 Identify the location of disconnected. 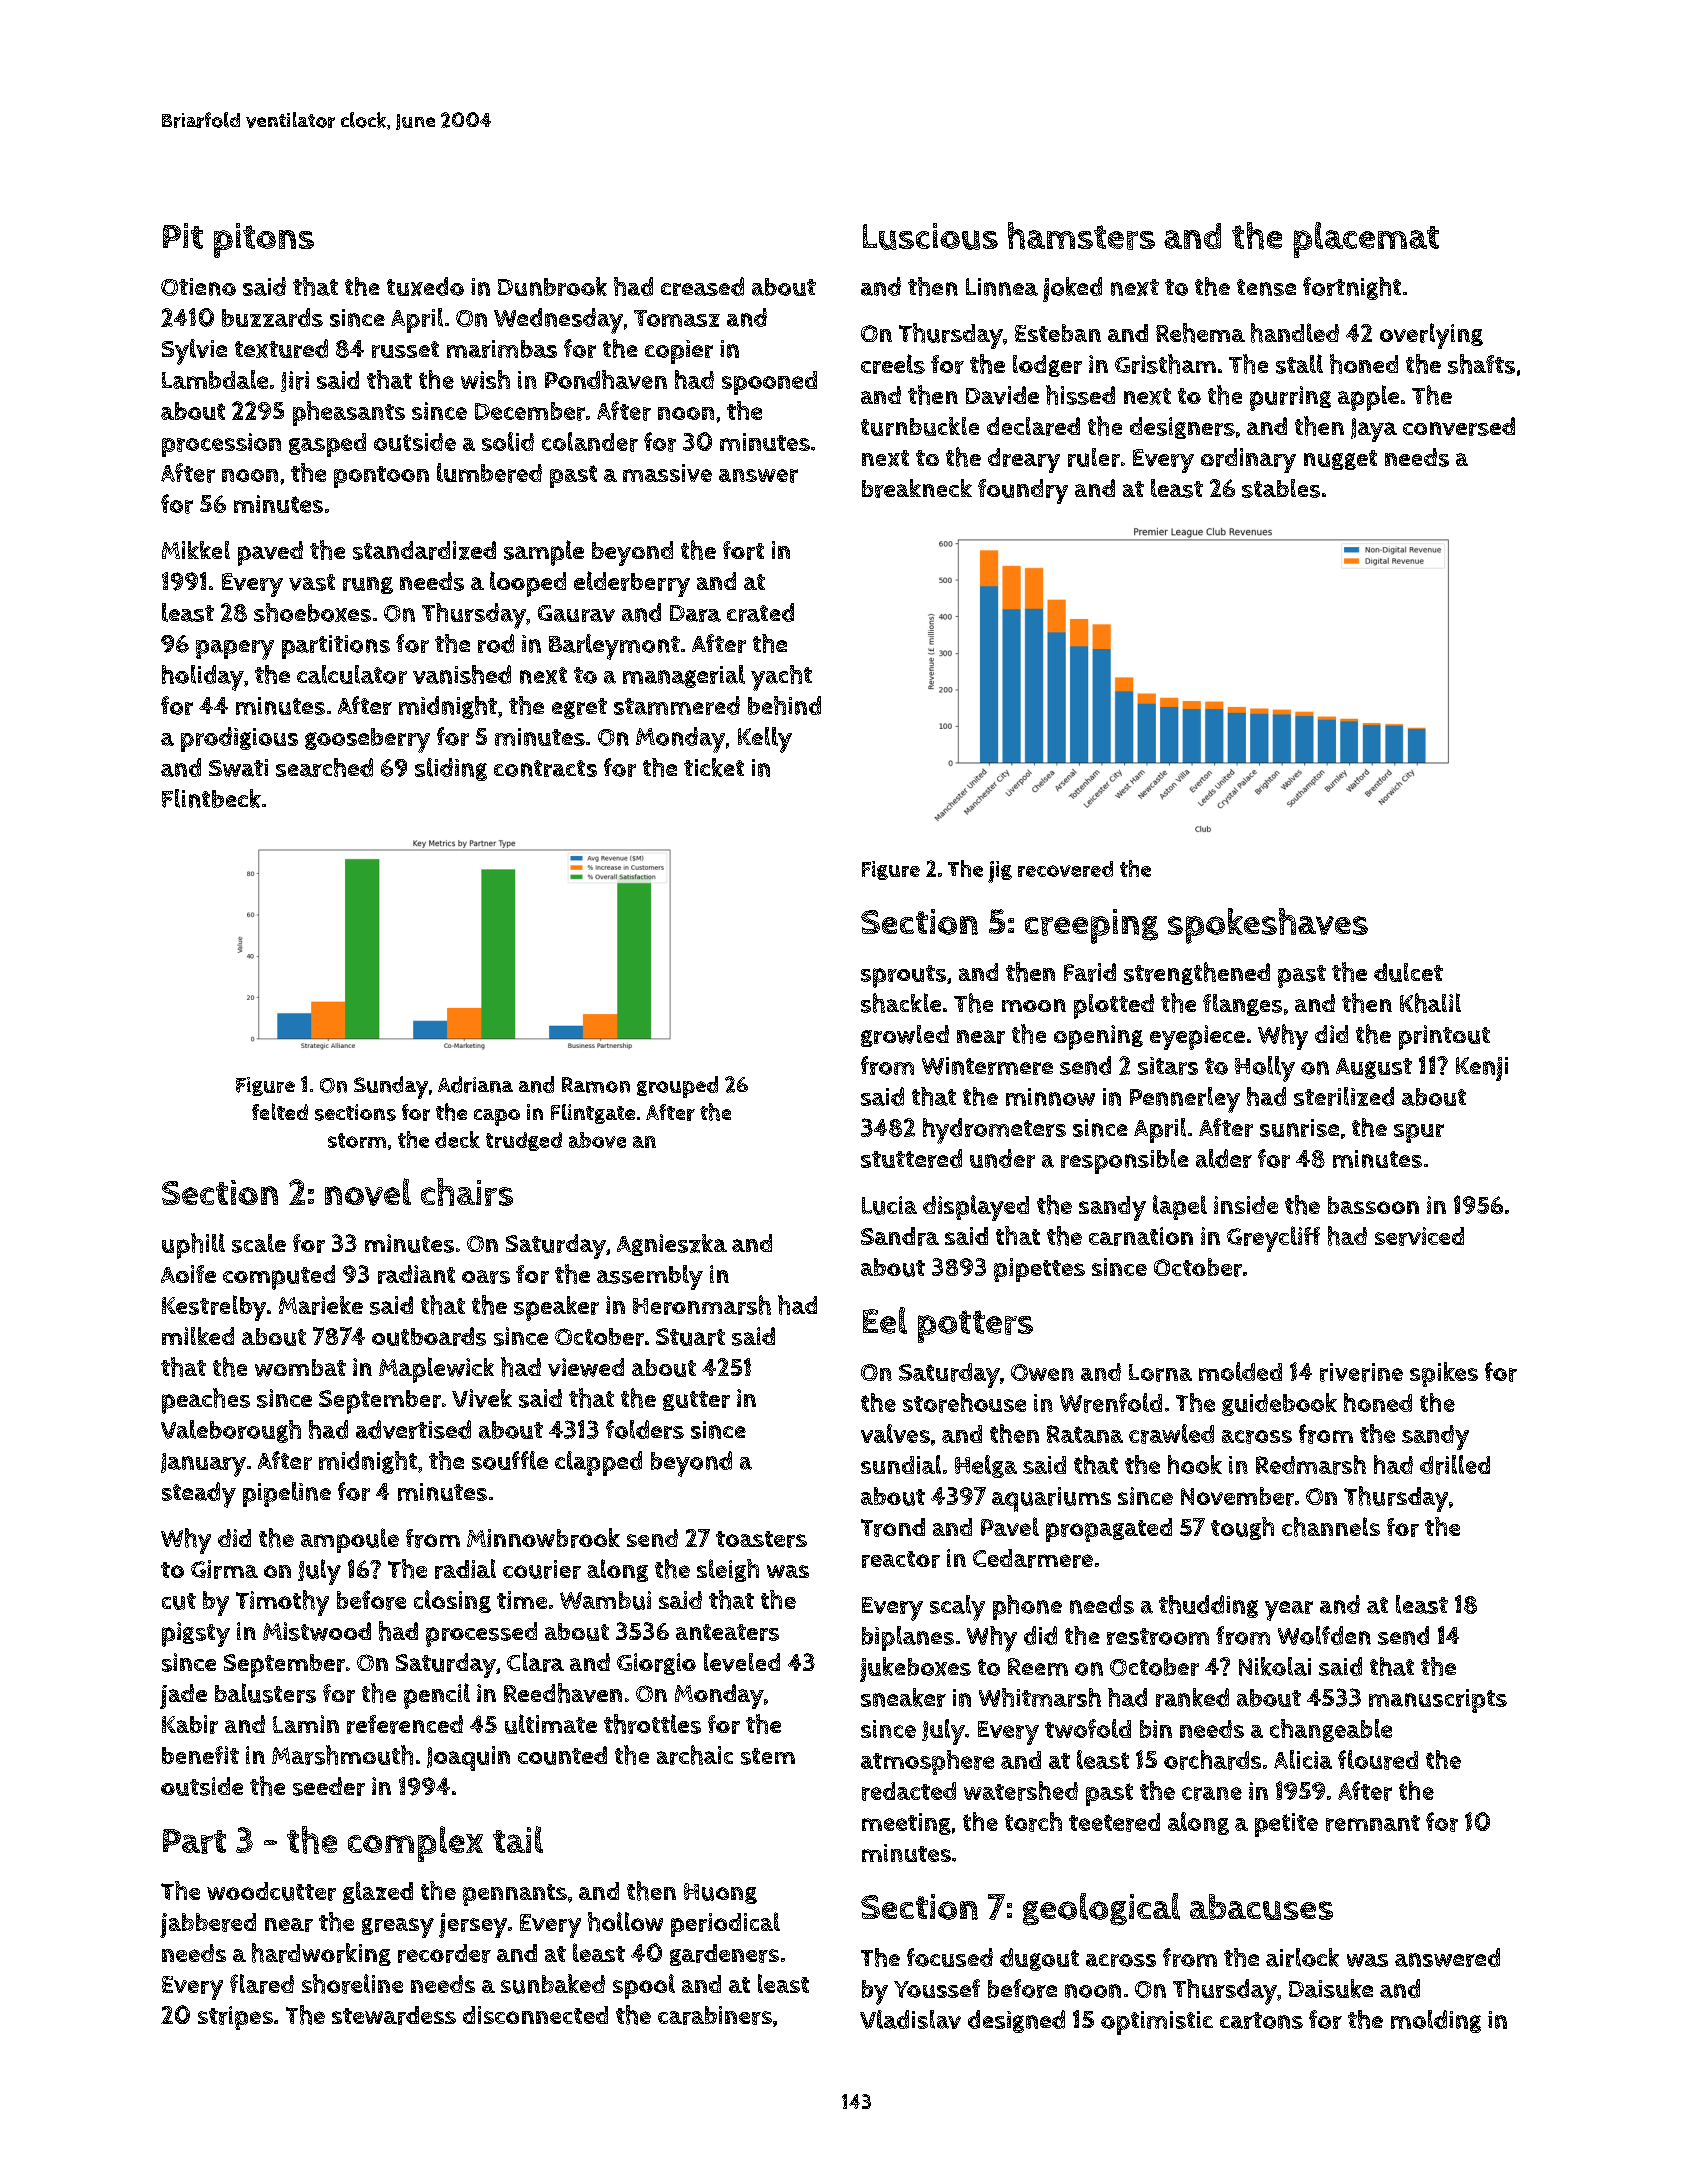
(535, 2015).
